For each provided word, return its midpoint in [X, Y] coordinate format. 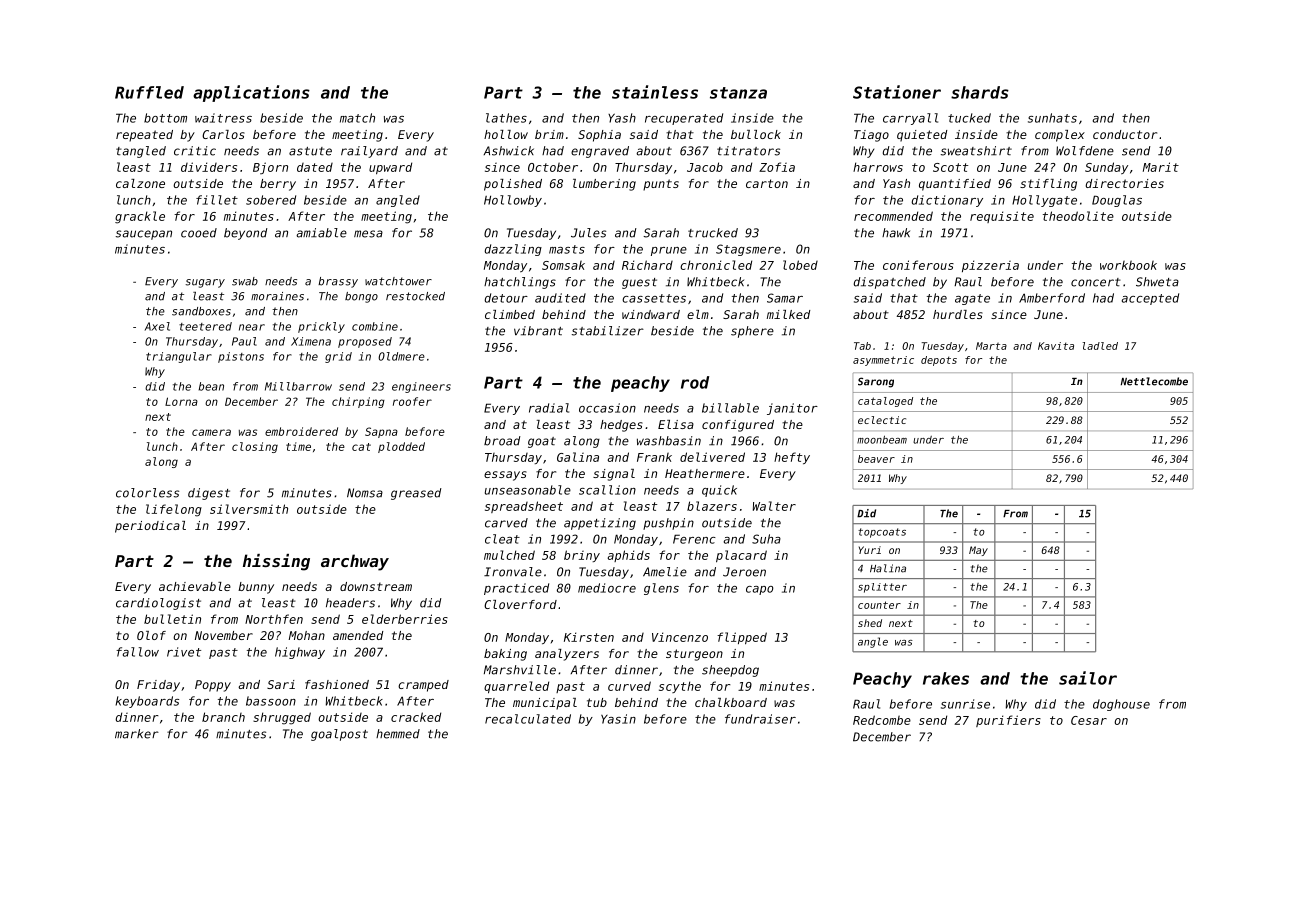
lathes [506, 118]
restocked [415, 296]
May [978, 551]
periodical [150, 527]
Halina [888, 568]
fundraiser [760, 719]
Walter [774, 506]
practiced [516, 589]
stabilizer [608, 331]
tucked [969, 118]
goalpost [339, 735]
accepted [1150, 299]
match [357, 118]
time [298, 446]
